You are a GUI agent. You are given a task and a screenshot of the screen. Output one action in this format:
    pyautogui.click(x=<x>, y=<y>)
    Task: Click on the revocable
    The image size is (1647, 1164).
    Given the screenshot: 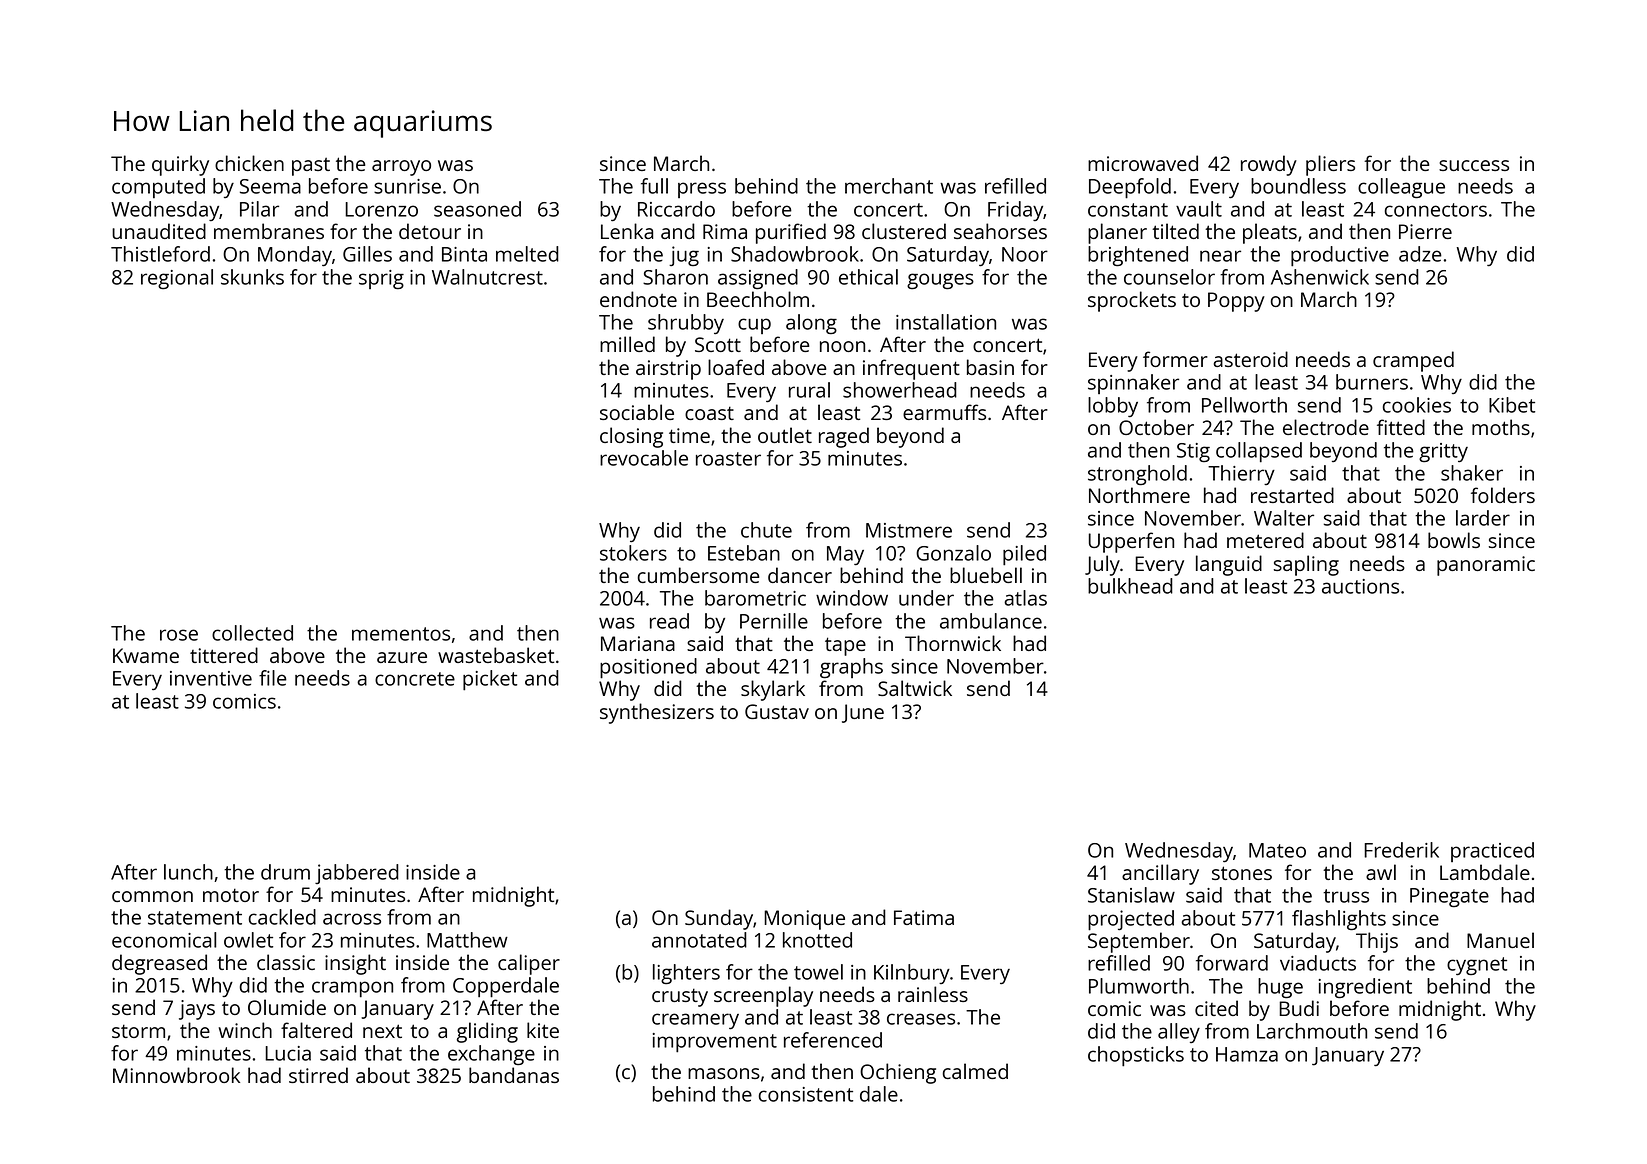 What is the action you would take?
    pyautogui.click(x=644, y=458)
